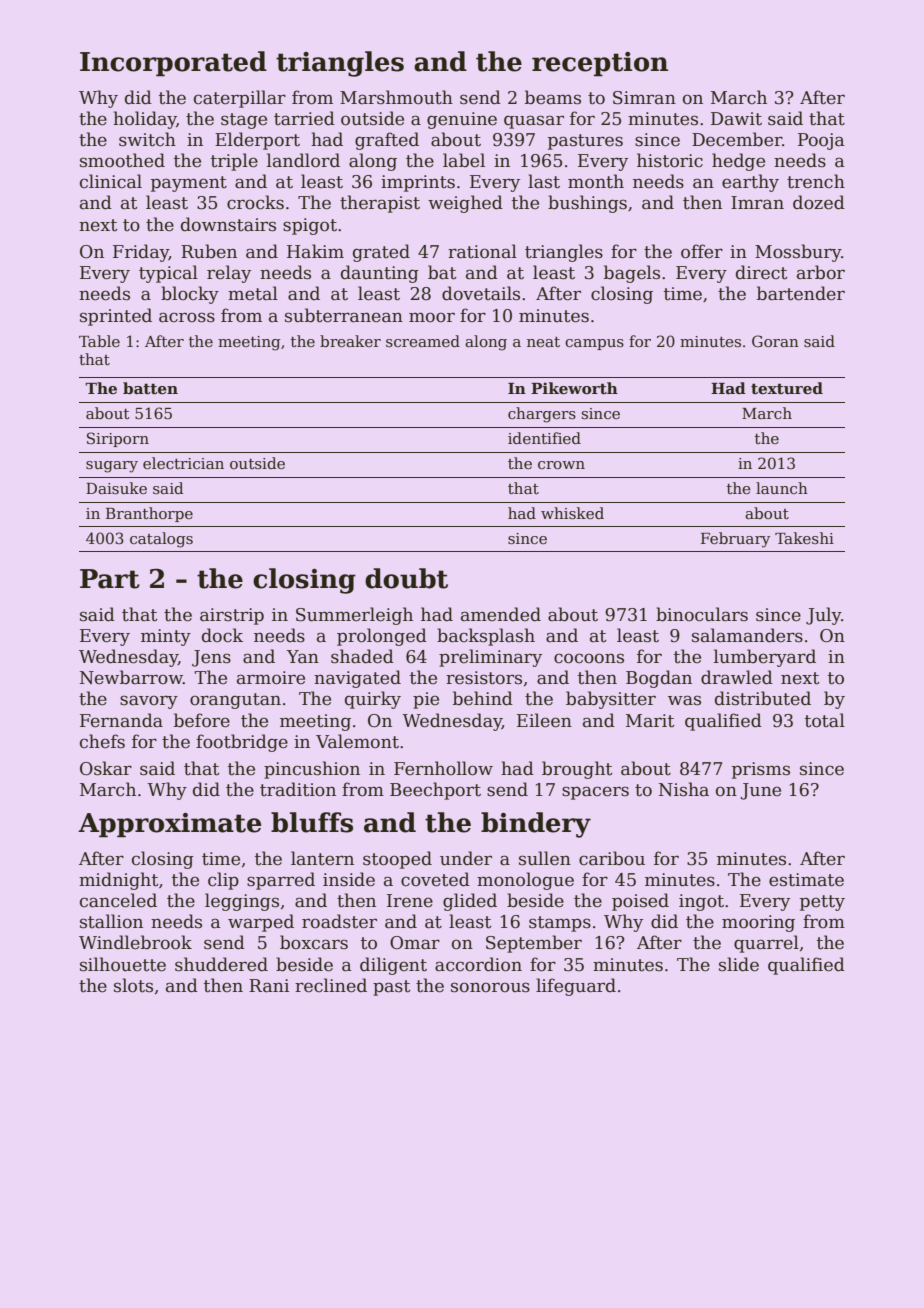 The width and height of the screenshot is (924, 1308). Describe the element at coordinates (173, 64) in the screenshot. I see `Incorporated` at that location.
